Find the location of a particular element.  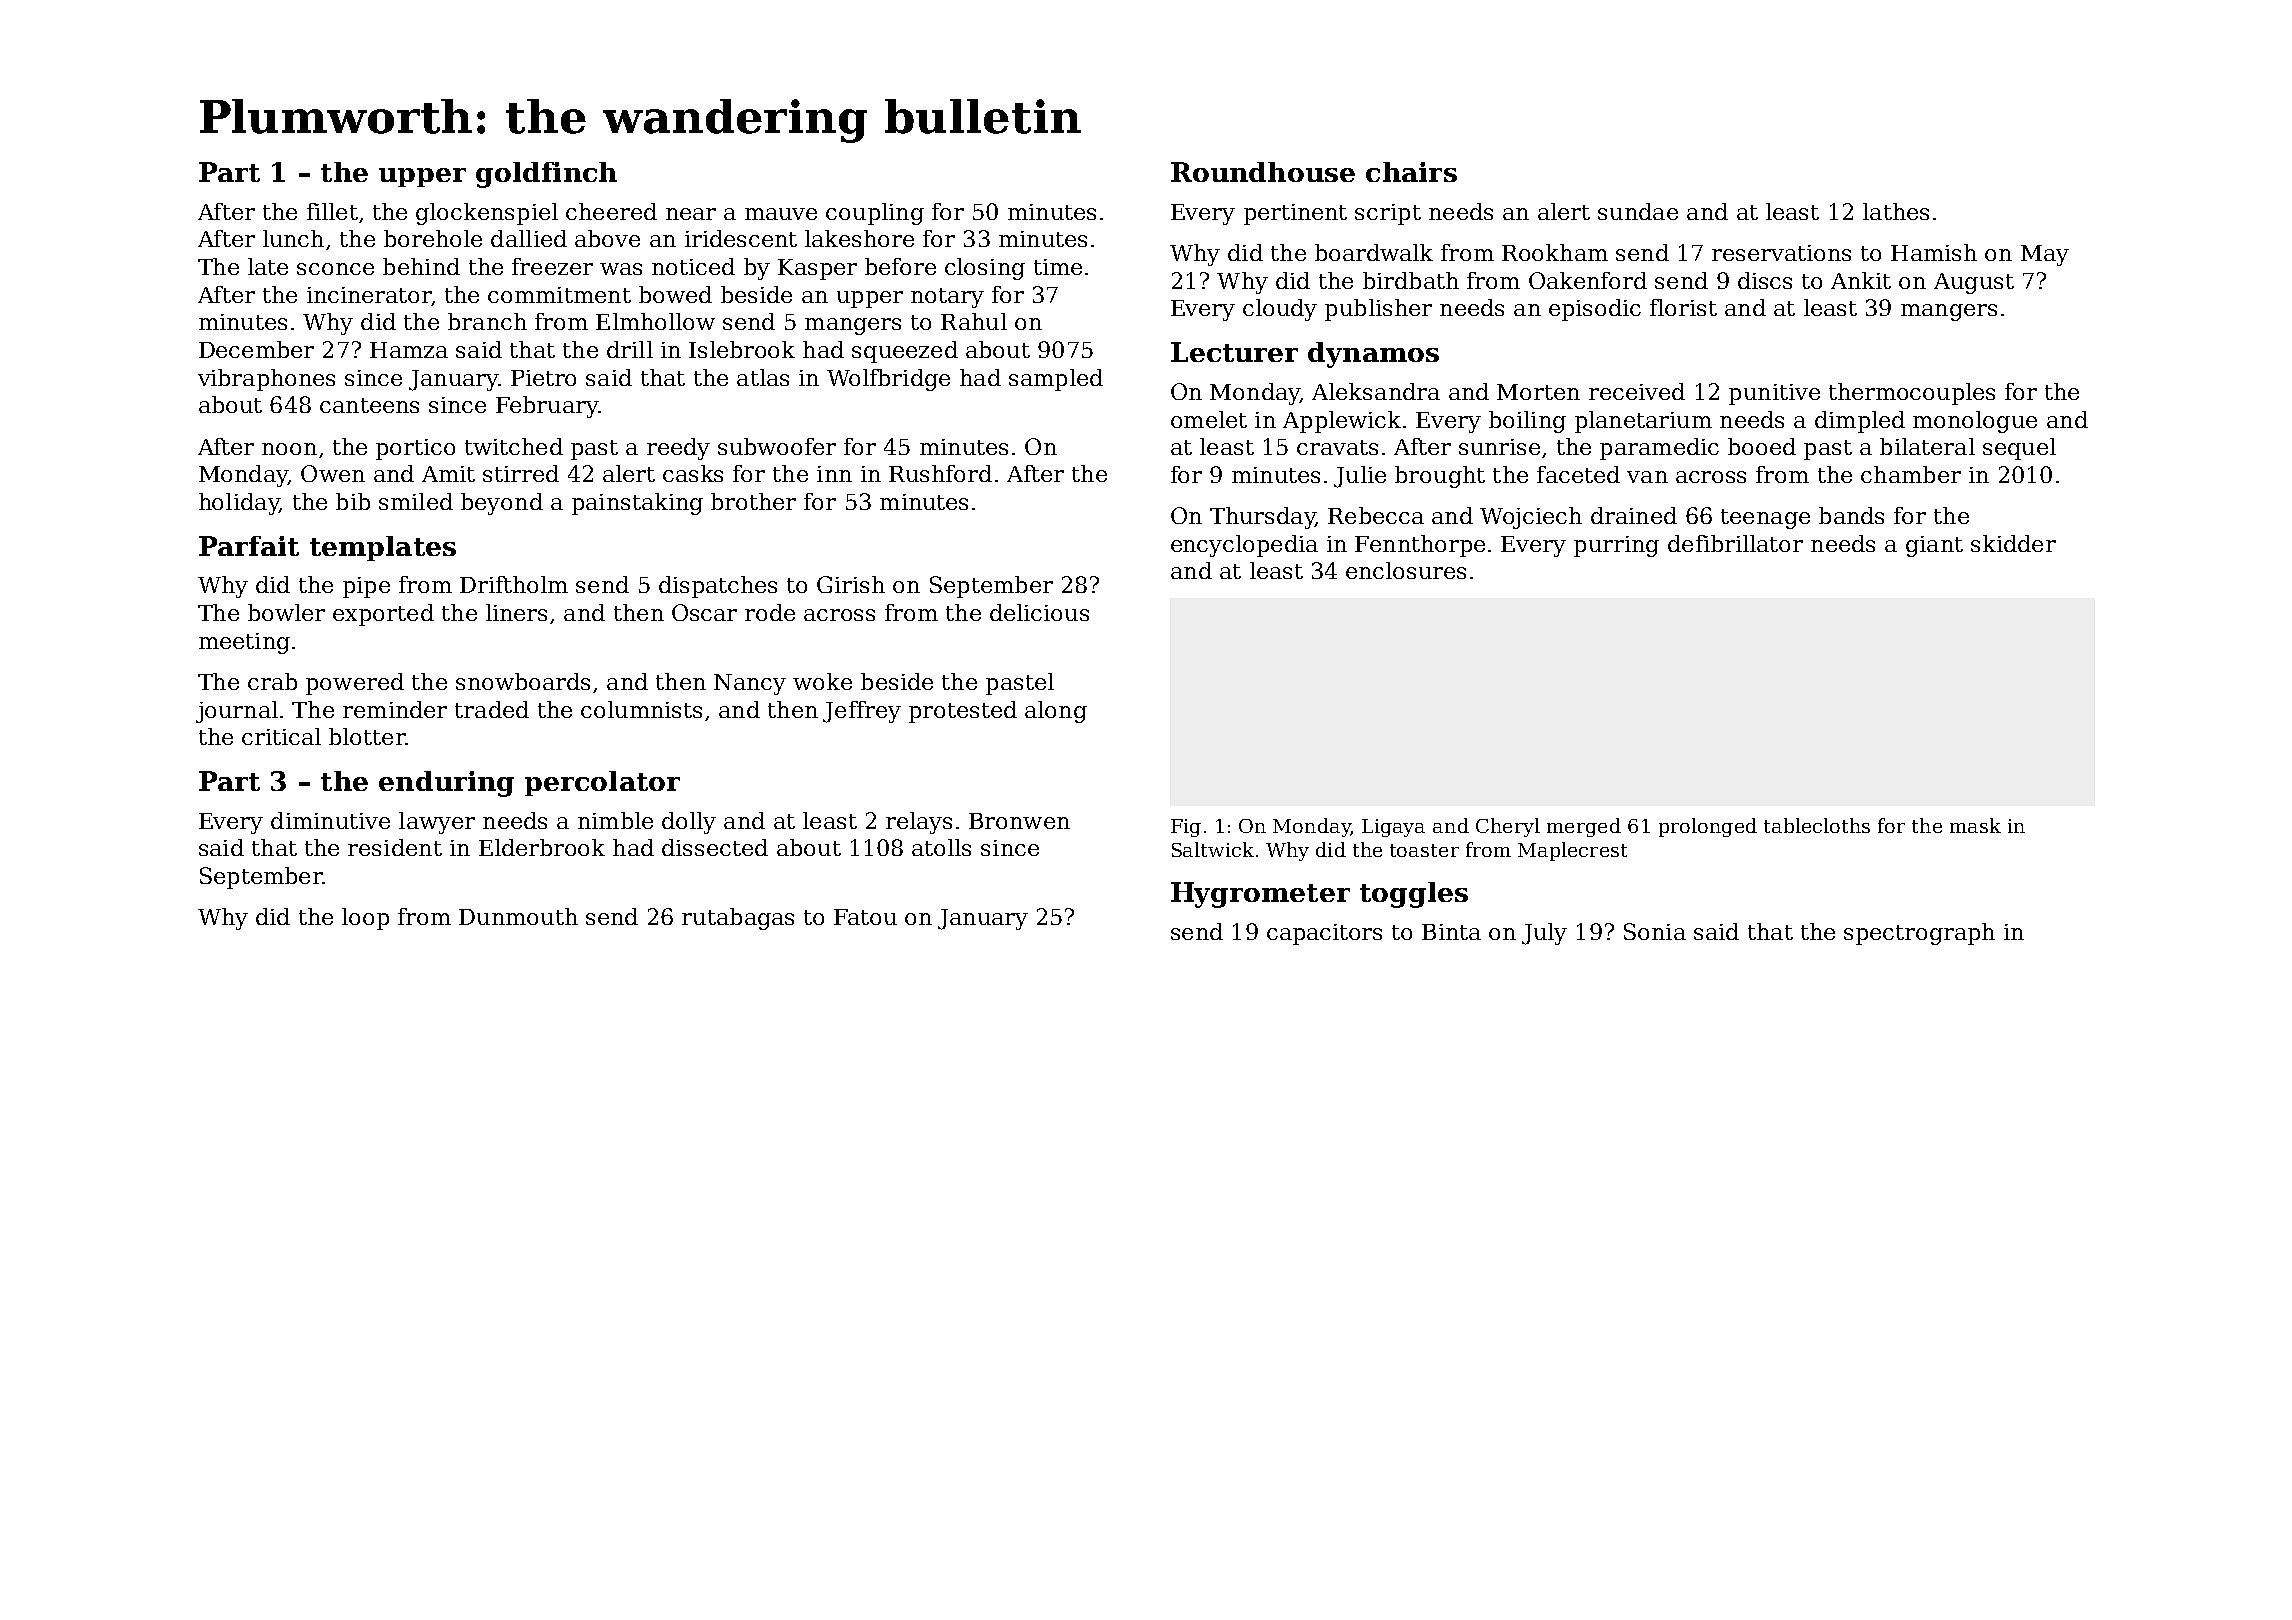

Elmhollow is located at coordinates (655, 321).
